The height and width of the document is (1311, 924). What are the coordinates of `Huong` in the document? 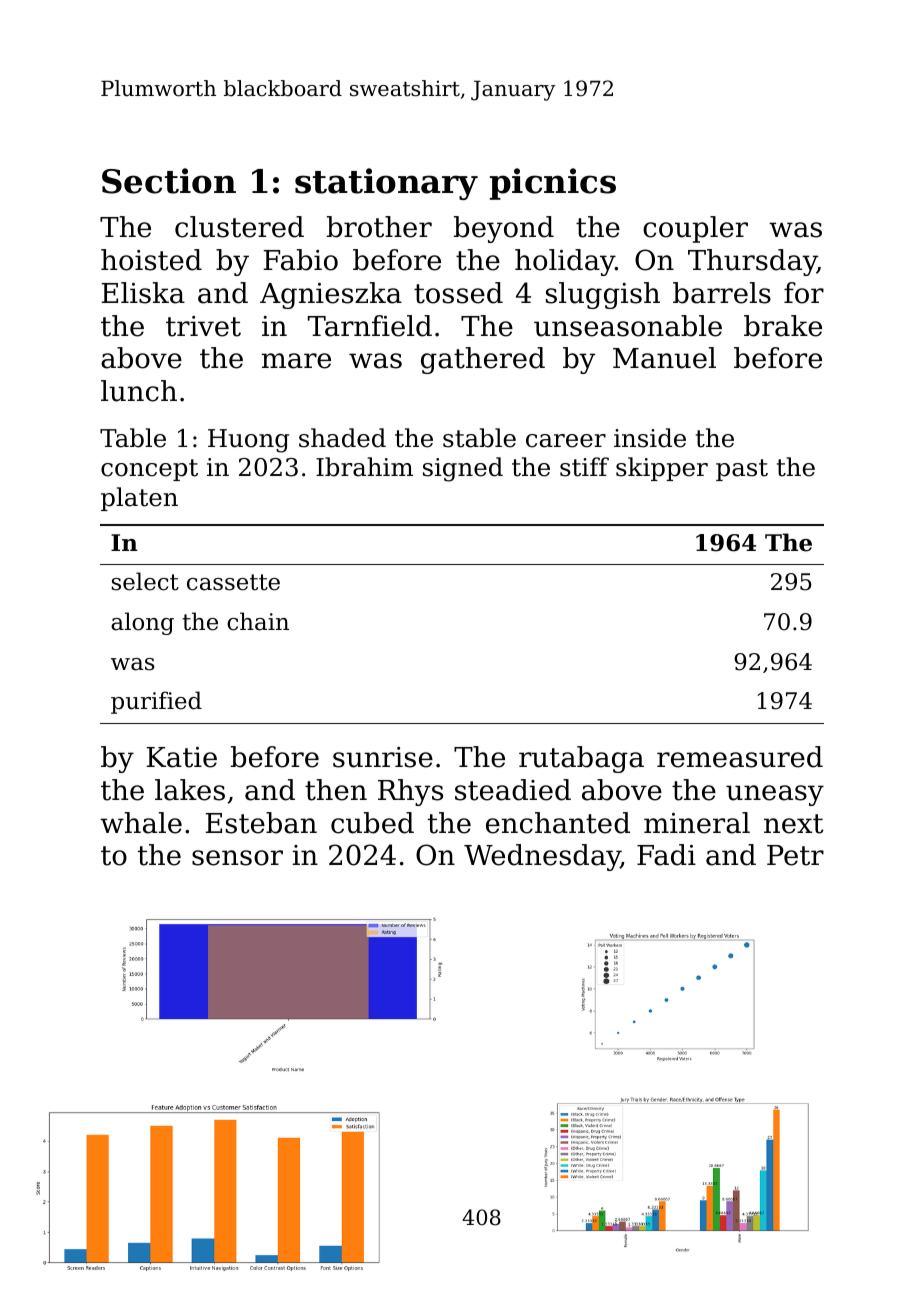 It's located at (248, 441).
